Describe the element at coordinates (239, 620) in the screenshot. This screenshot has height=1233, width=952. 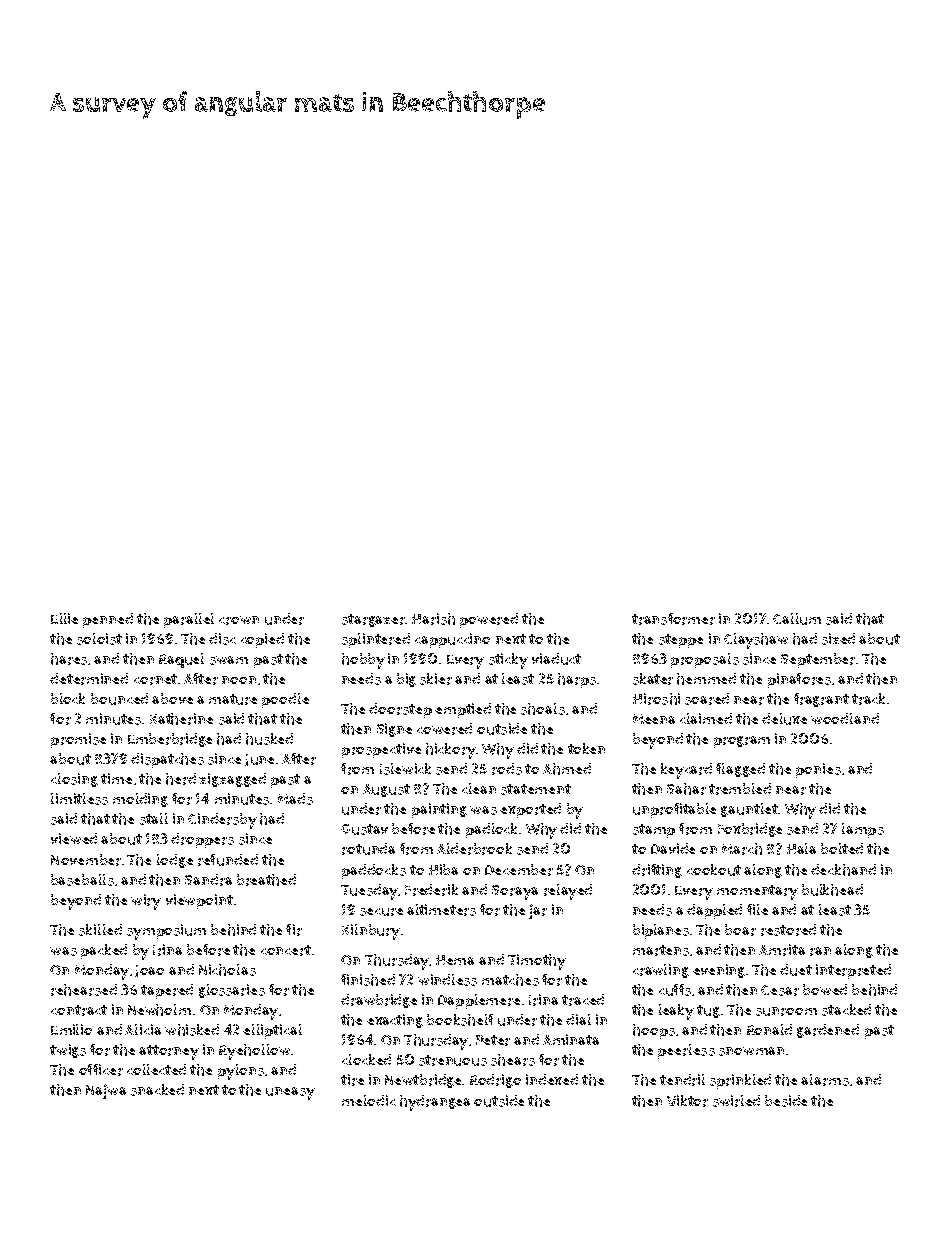
I see `crown` at that location.
